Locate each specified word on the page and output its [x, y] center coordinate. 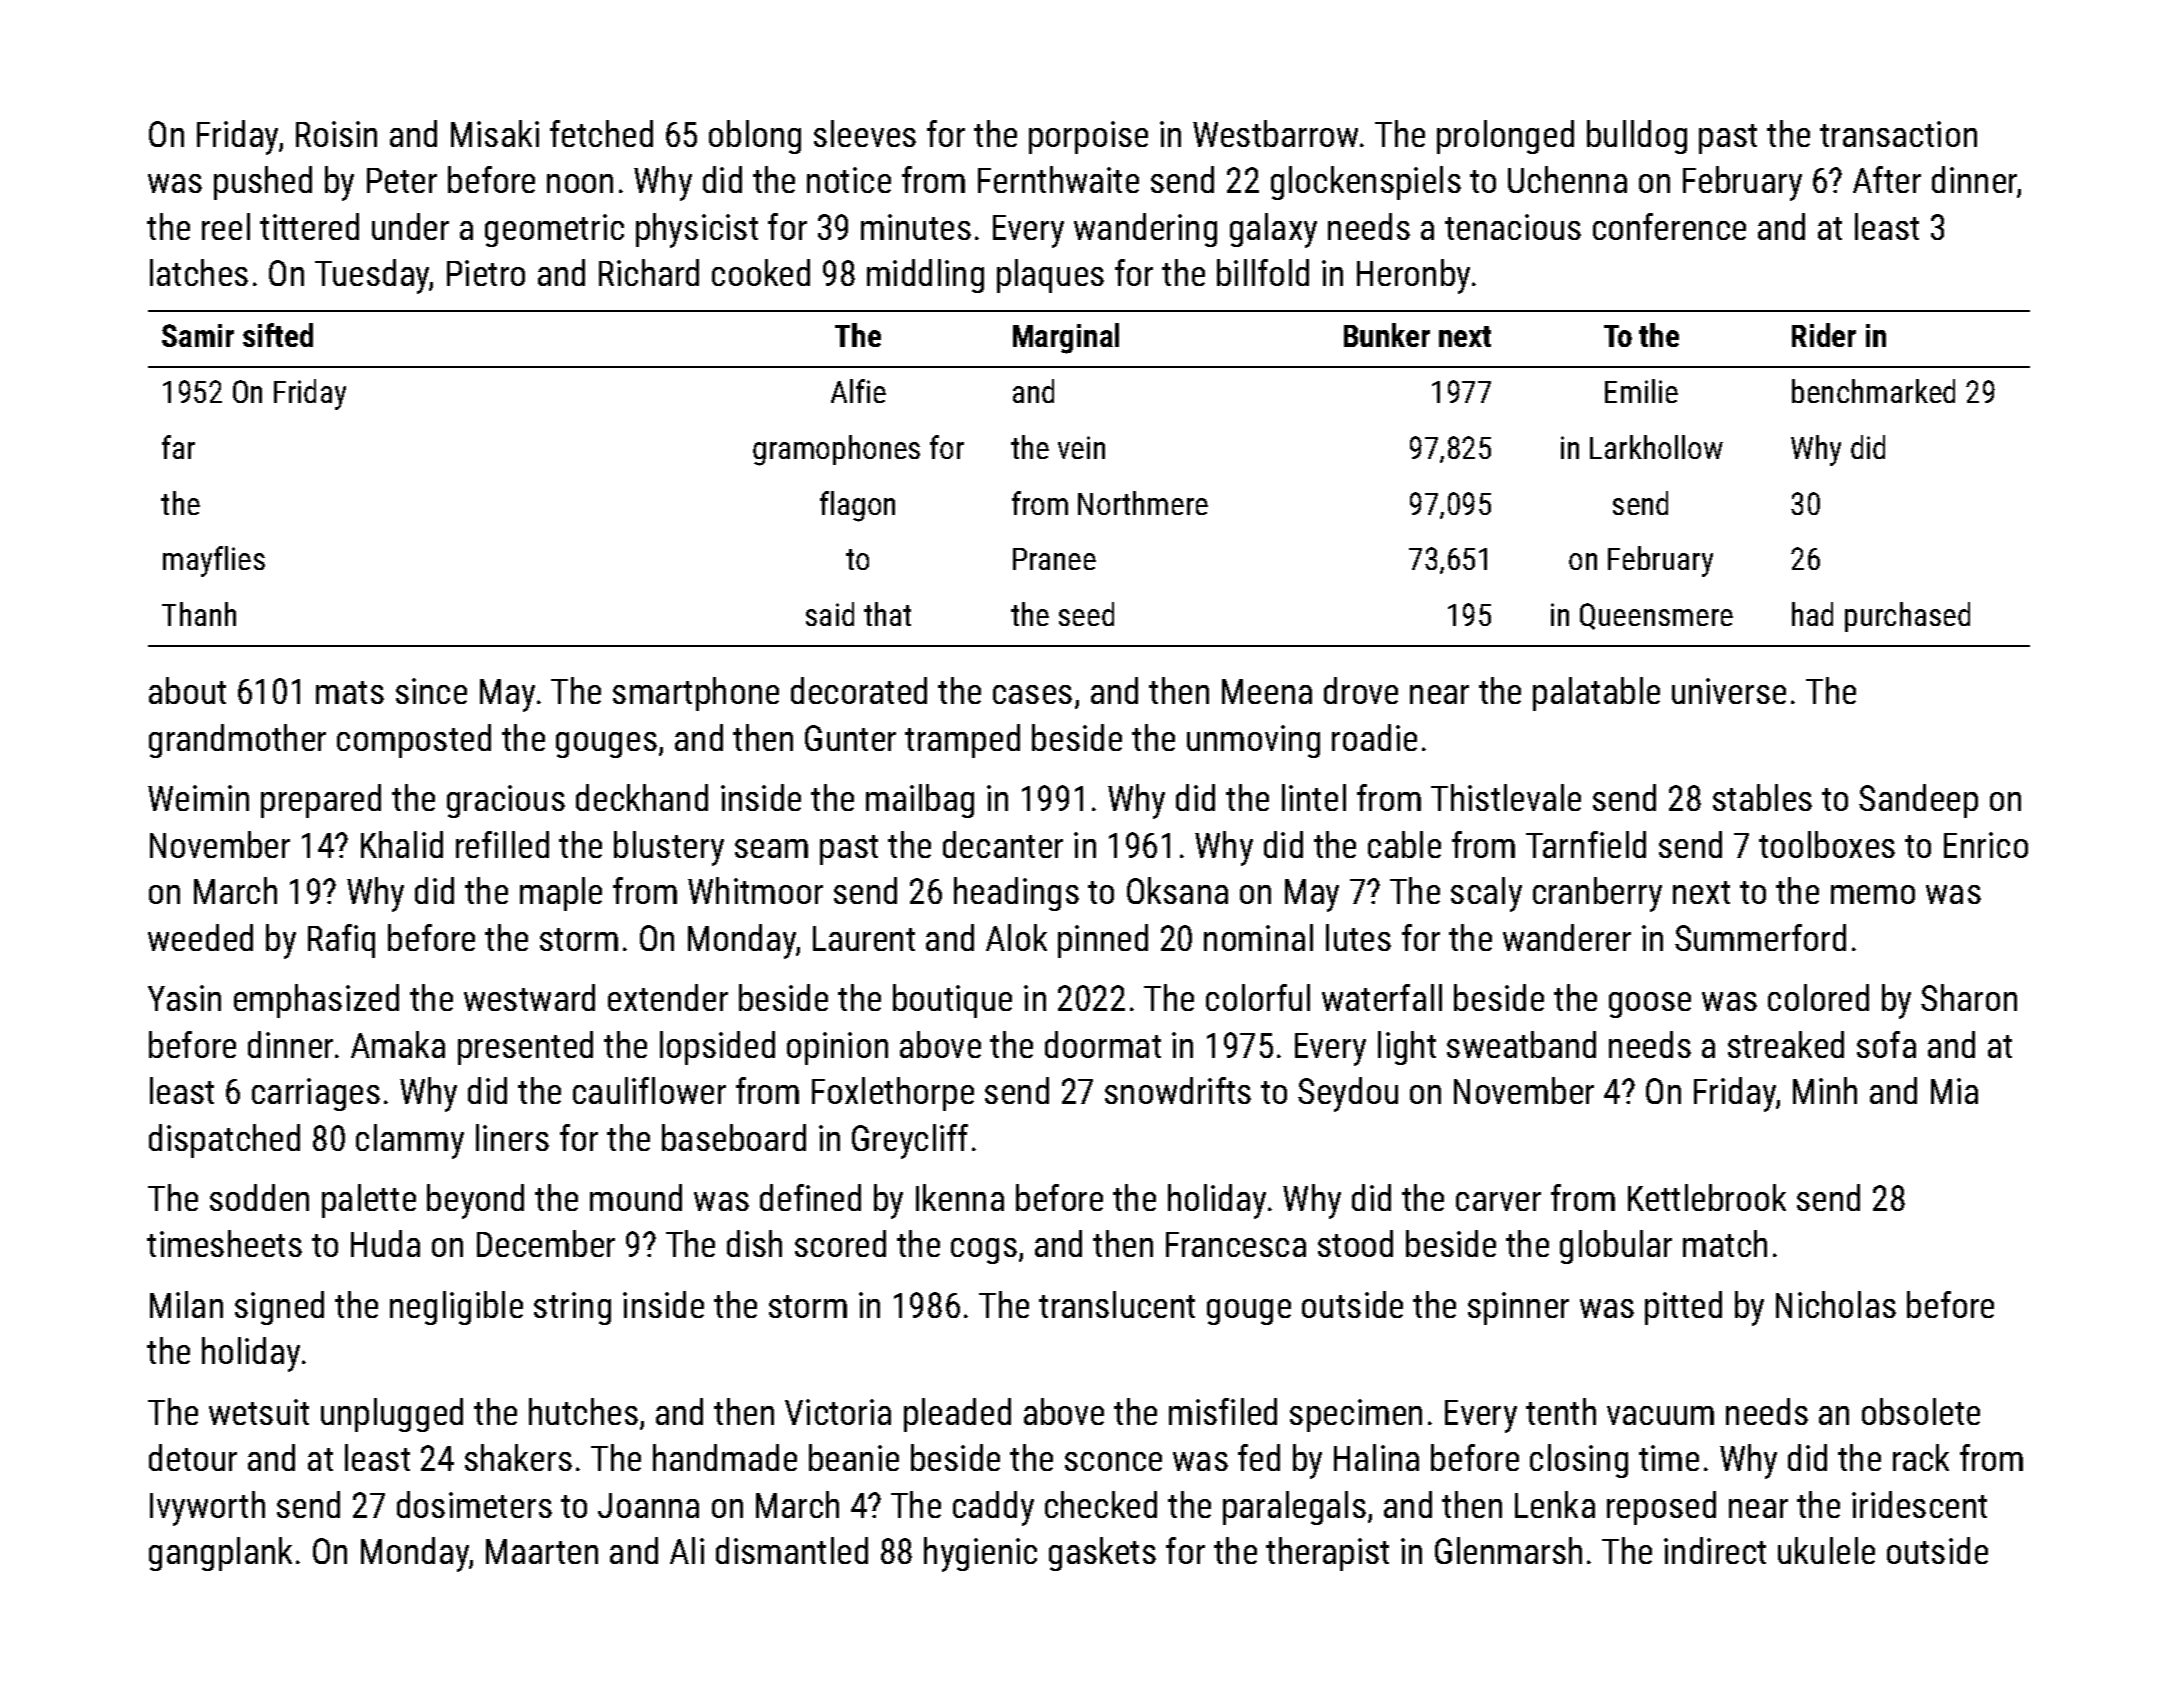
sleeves [865, 133]
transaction [1898, 134]
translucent [1117, 1304]
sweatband [1521, 1044]
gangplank [220, 1554]
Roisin [336, 134]
